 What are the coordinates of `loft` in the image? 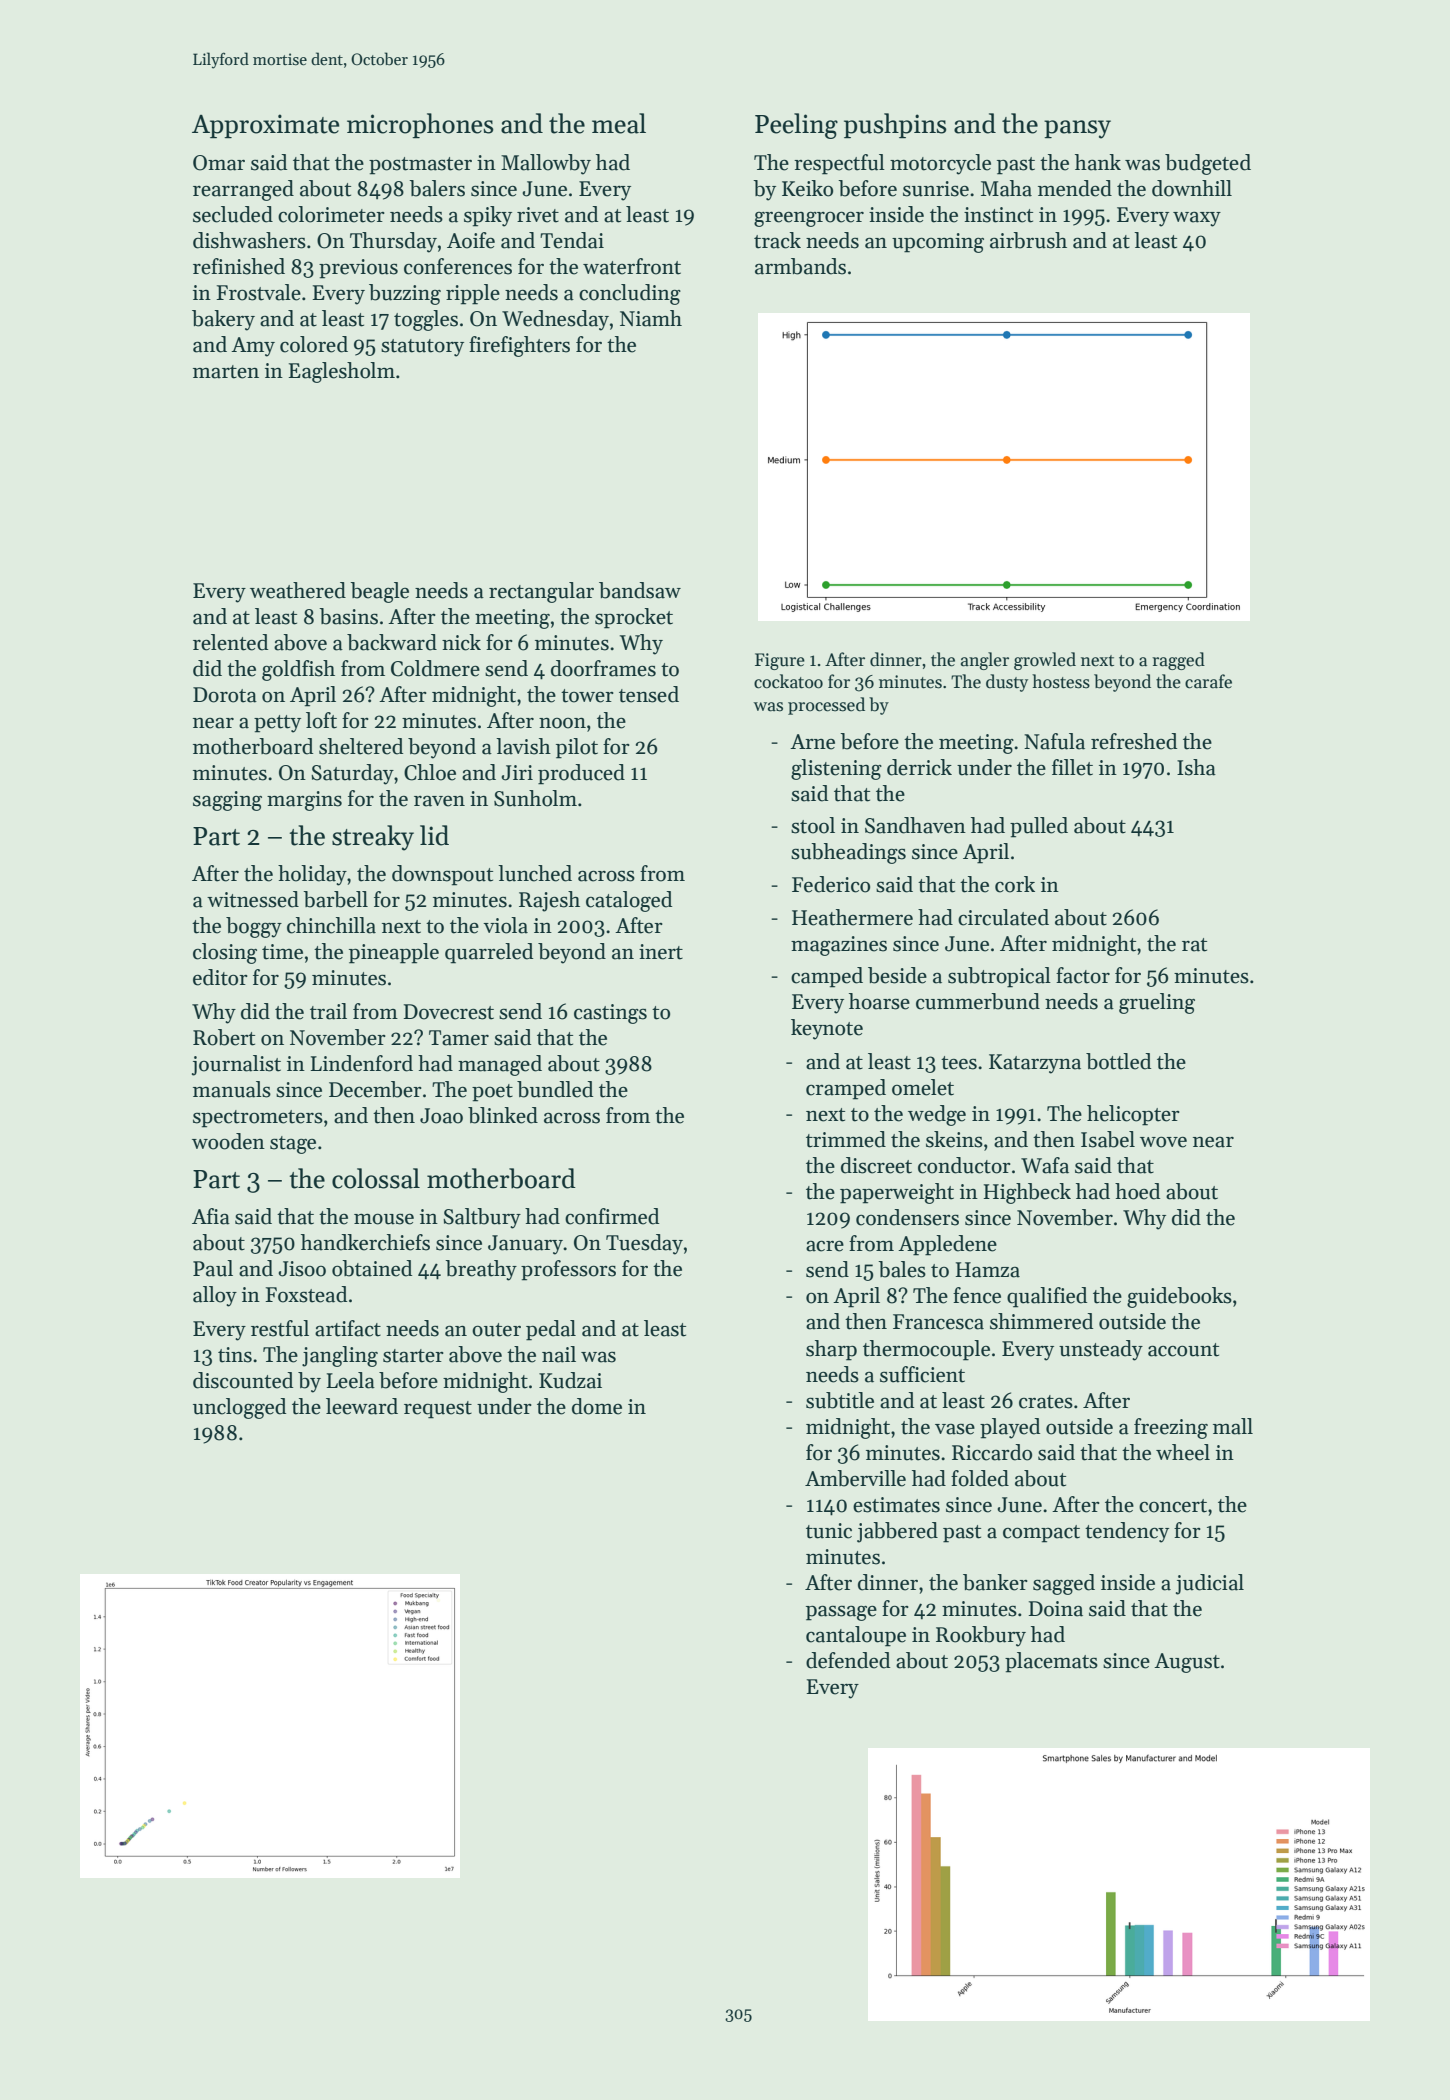 It's located at (321, 720).
